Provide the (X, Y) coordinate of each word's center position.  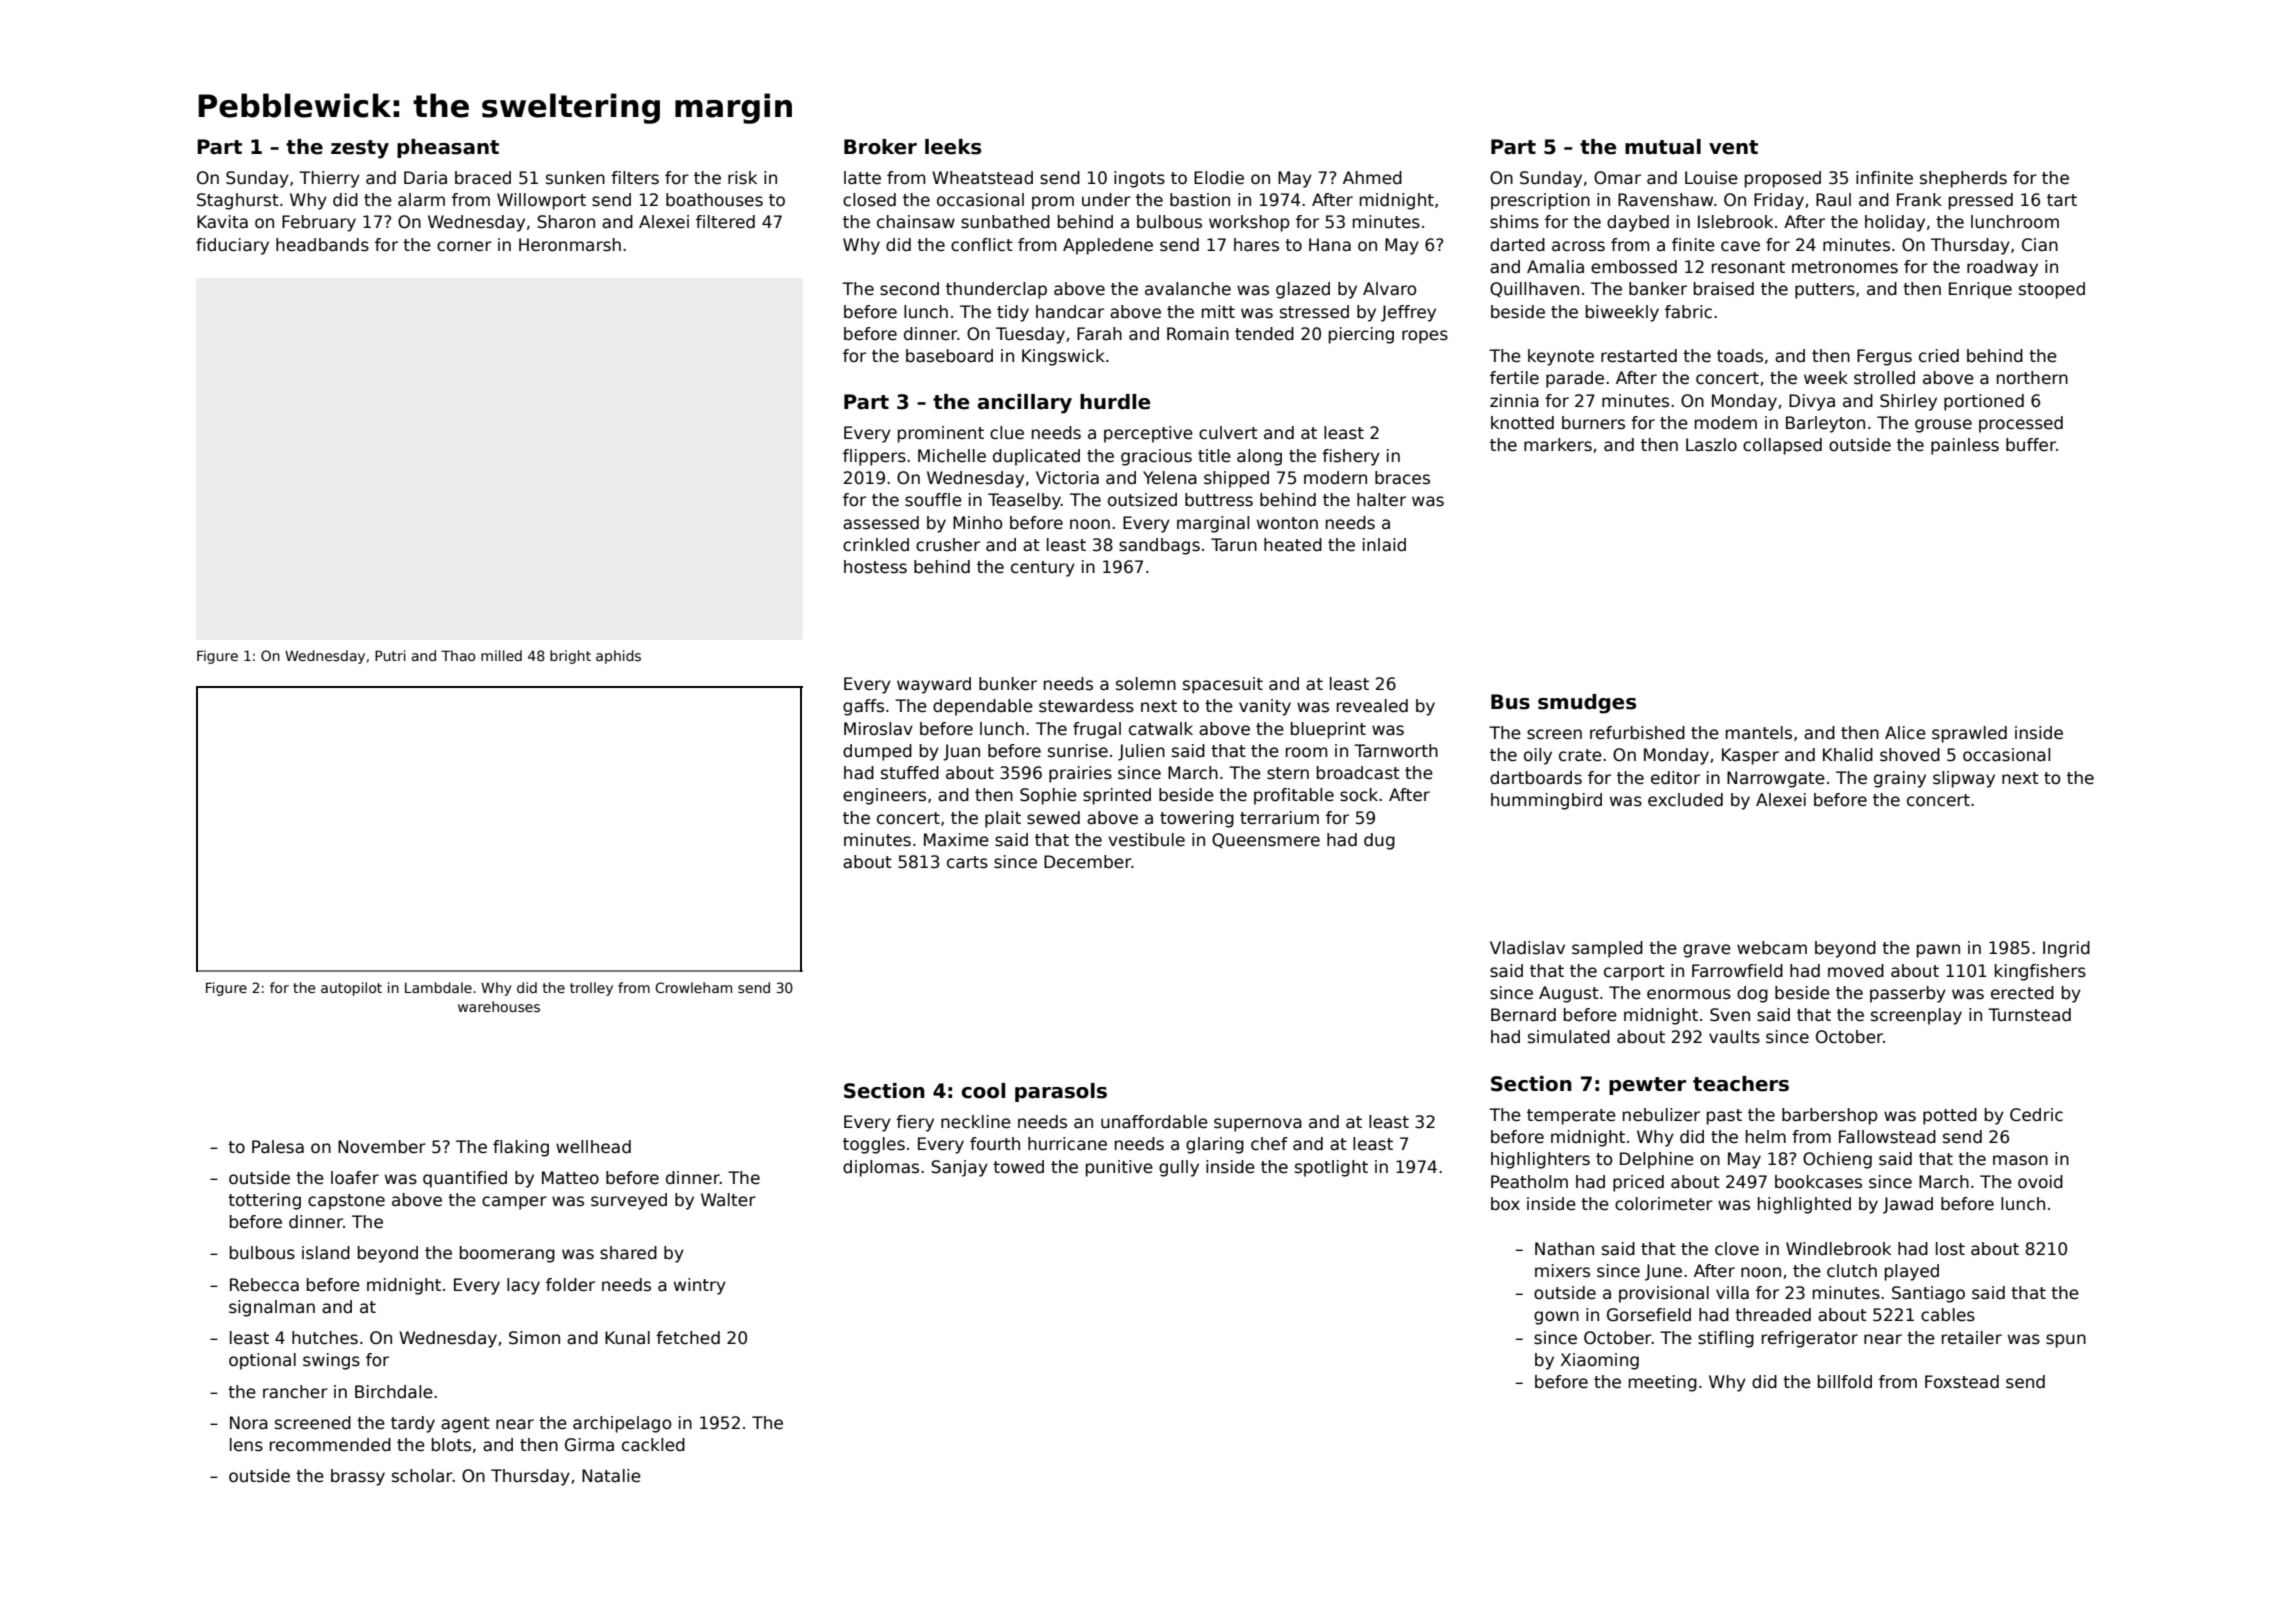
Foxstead (1962, 1382)
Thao (458, 655)
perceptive (1148, 434)
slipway (1964, 779)
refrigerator (1810, 1339)
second (909, 289)
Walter (728, 1200)
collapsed (1782, 446)
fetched (688, 1338)
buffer (2031, 445)
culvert (1228, 433)
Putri (390, 655)
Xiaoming (1599, 1361)
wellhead (593, 1147)
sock (1359, 795)
